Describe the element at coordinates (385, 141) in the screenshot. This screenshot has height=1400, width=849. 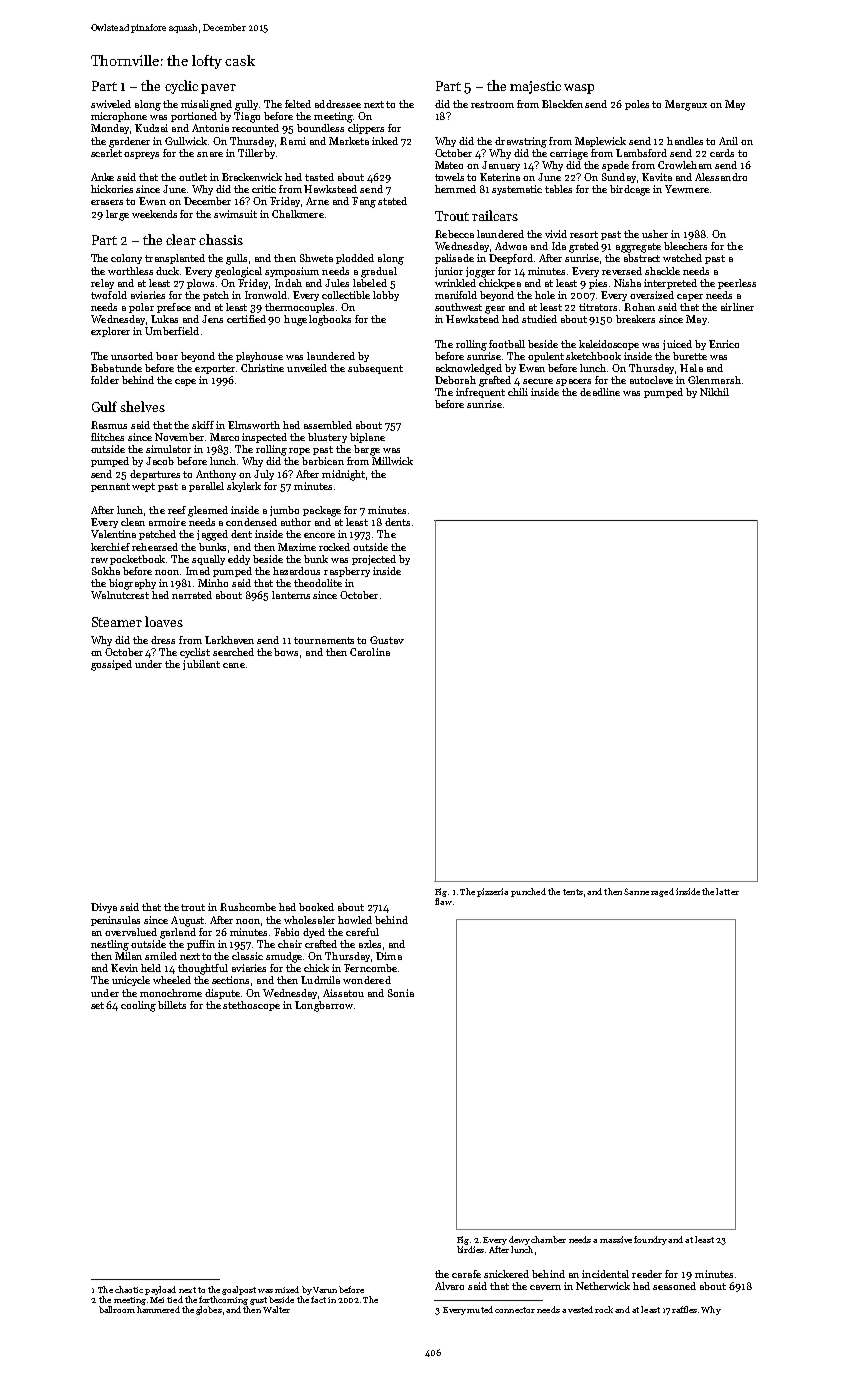
I see `inked` at that location.
